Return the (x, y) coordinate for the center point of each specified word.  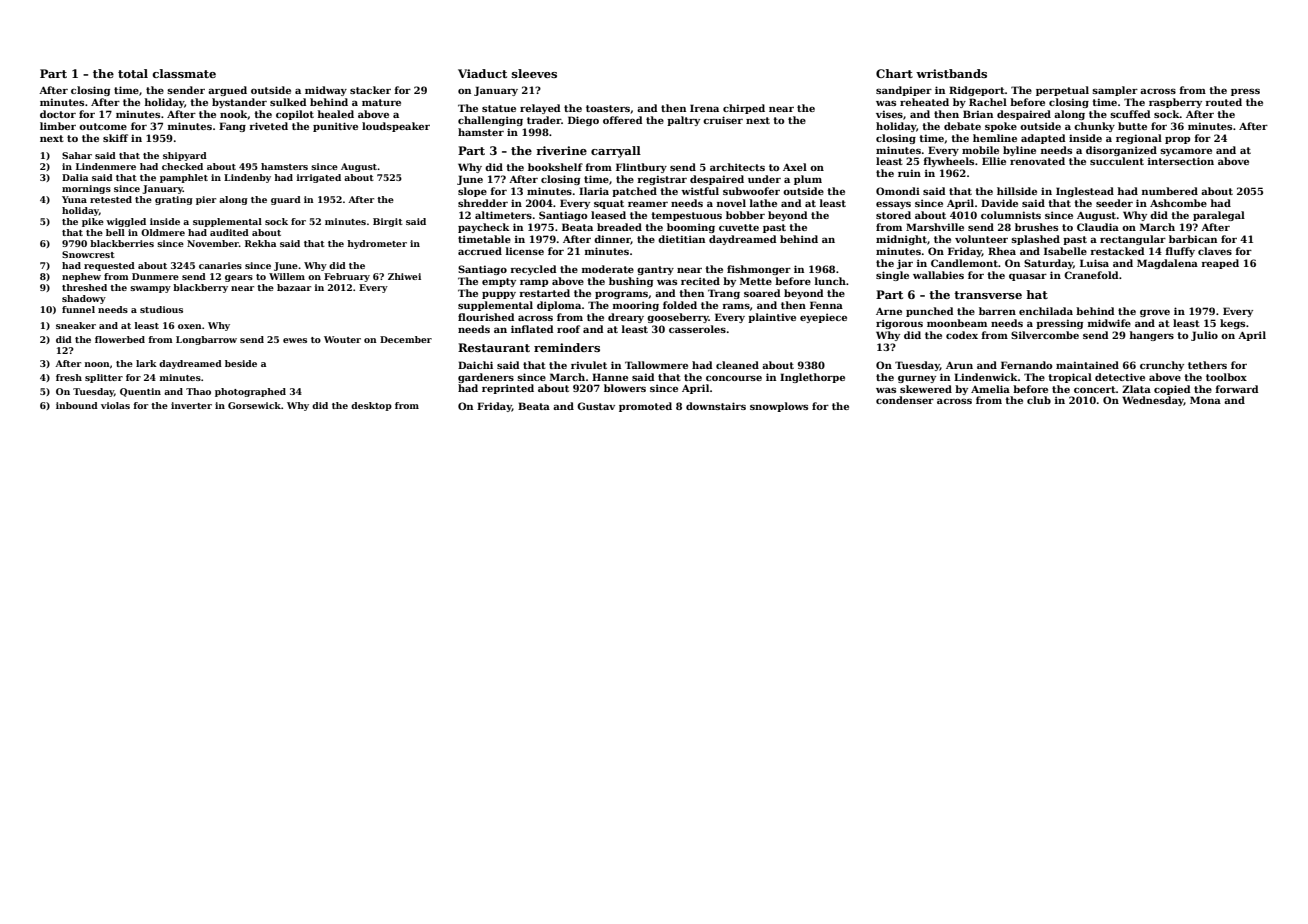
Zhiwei (404, 276)
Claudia (1098, 227)
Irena (704, 108)
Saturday (1048, 264)
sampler (1115, 91)
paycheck (484, 228)
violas (115, 405)
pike (93, 222)
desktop (371, 406)
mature (381, 102)
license (525, 251)
